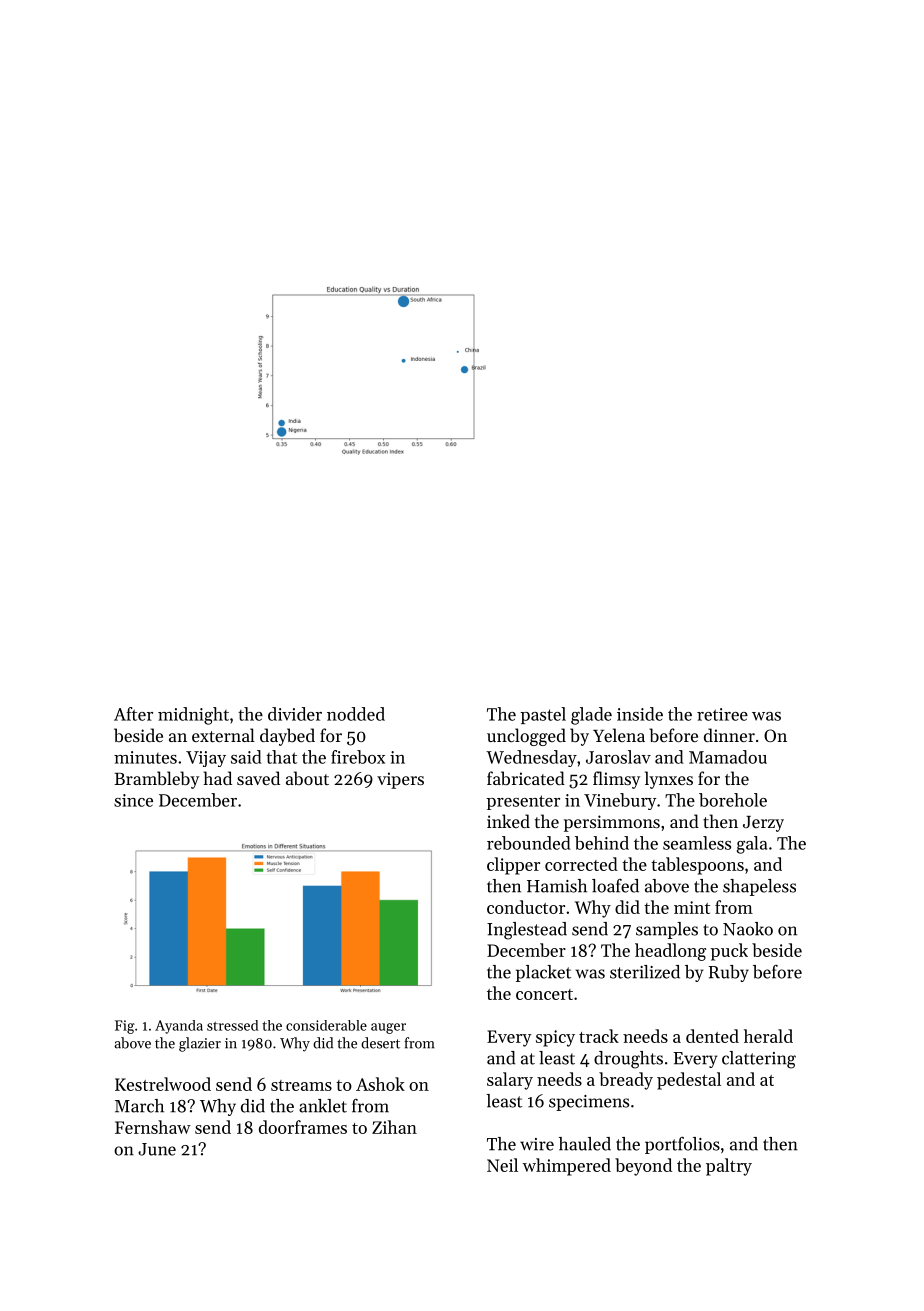  I want to click on After, so click(133, 714).
